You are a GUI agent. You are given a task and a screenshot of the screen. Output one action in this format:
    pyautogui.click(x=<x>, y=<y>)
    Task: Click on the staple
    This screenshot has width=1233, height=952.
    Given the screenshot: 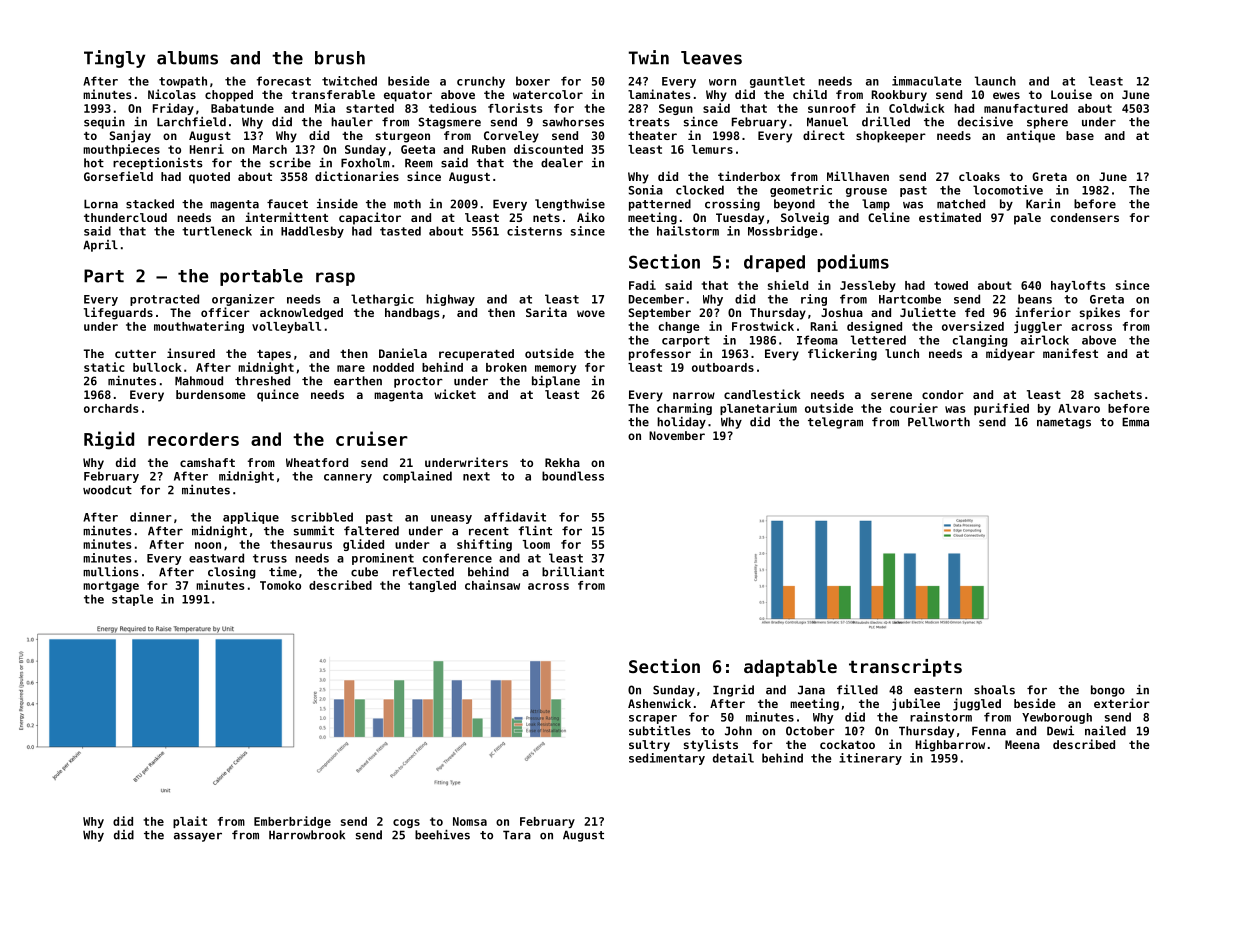 What is the action you would take?
    pyautogui.click(x=132, y=600)
